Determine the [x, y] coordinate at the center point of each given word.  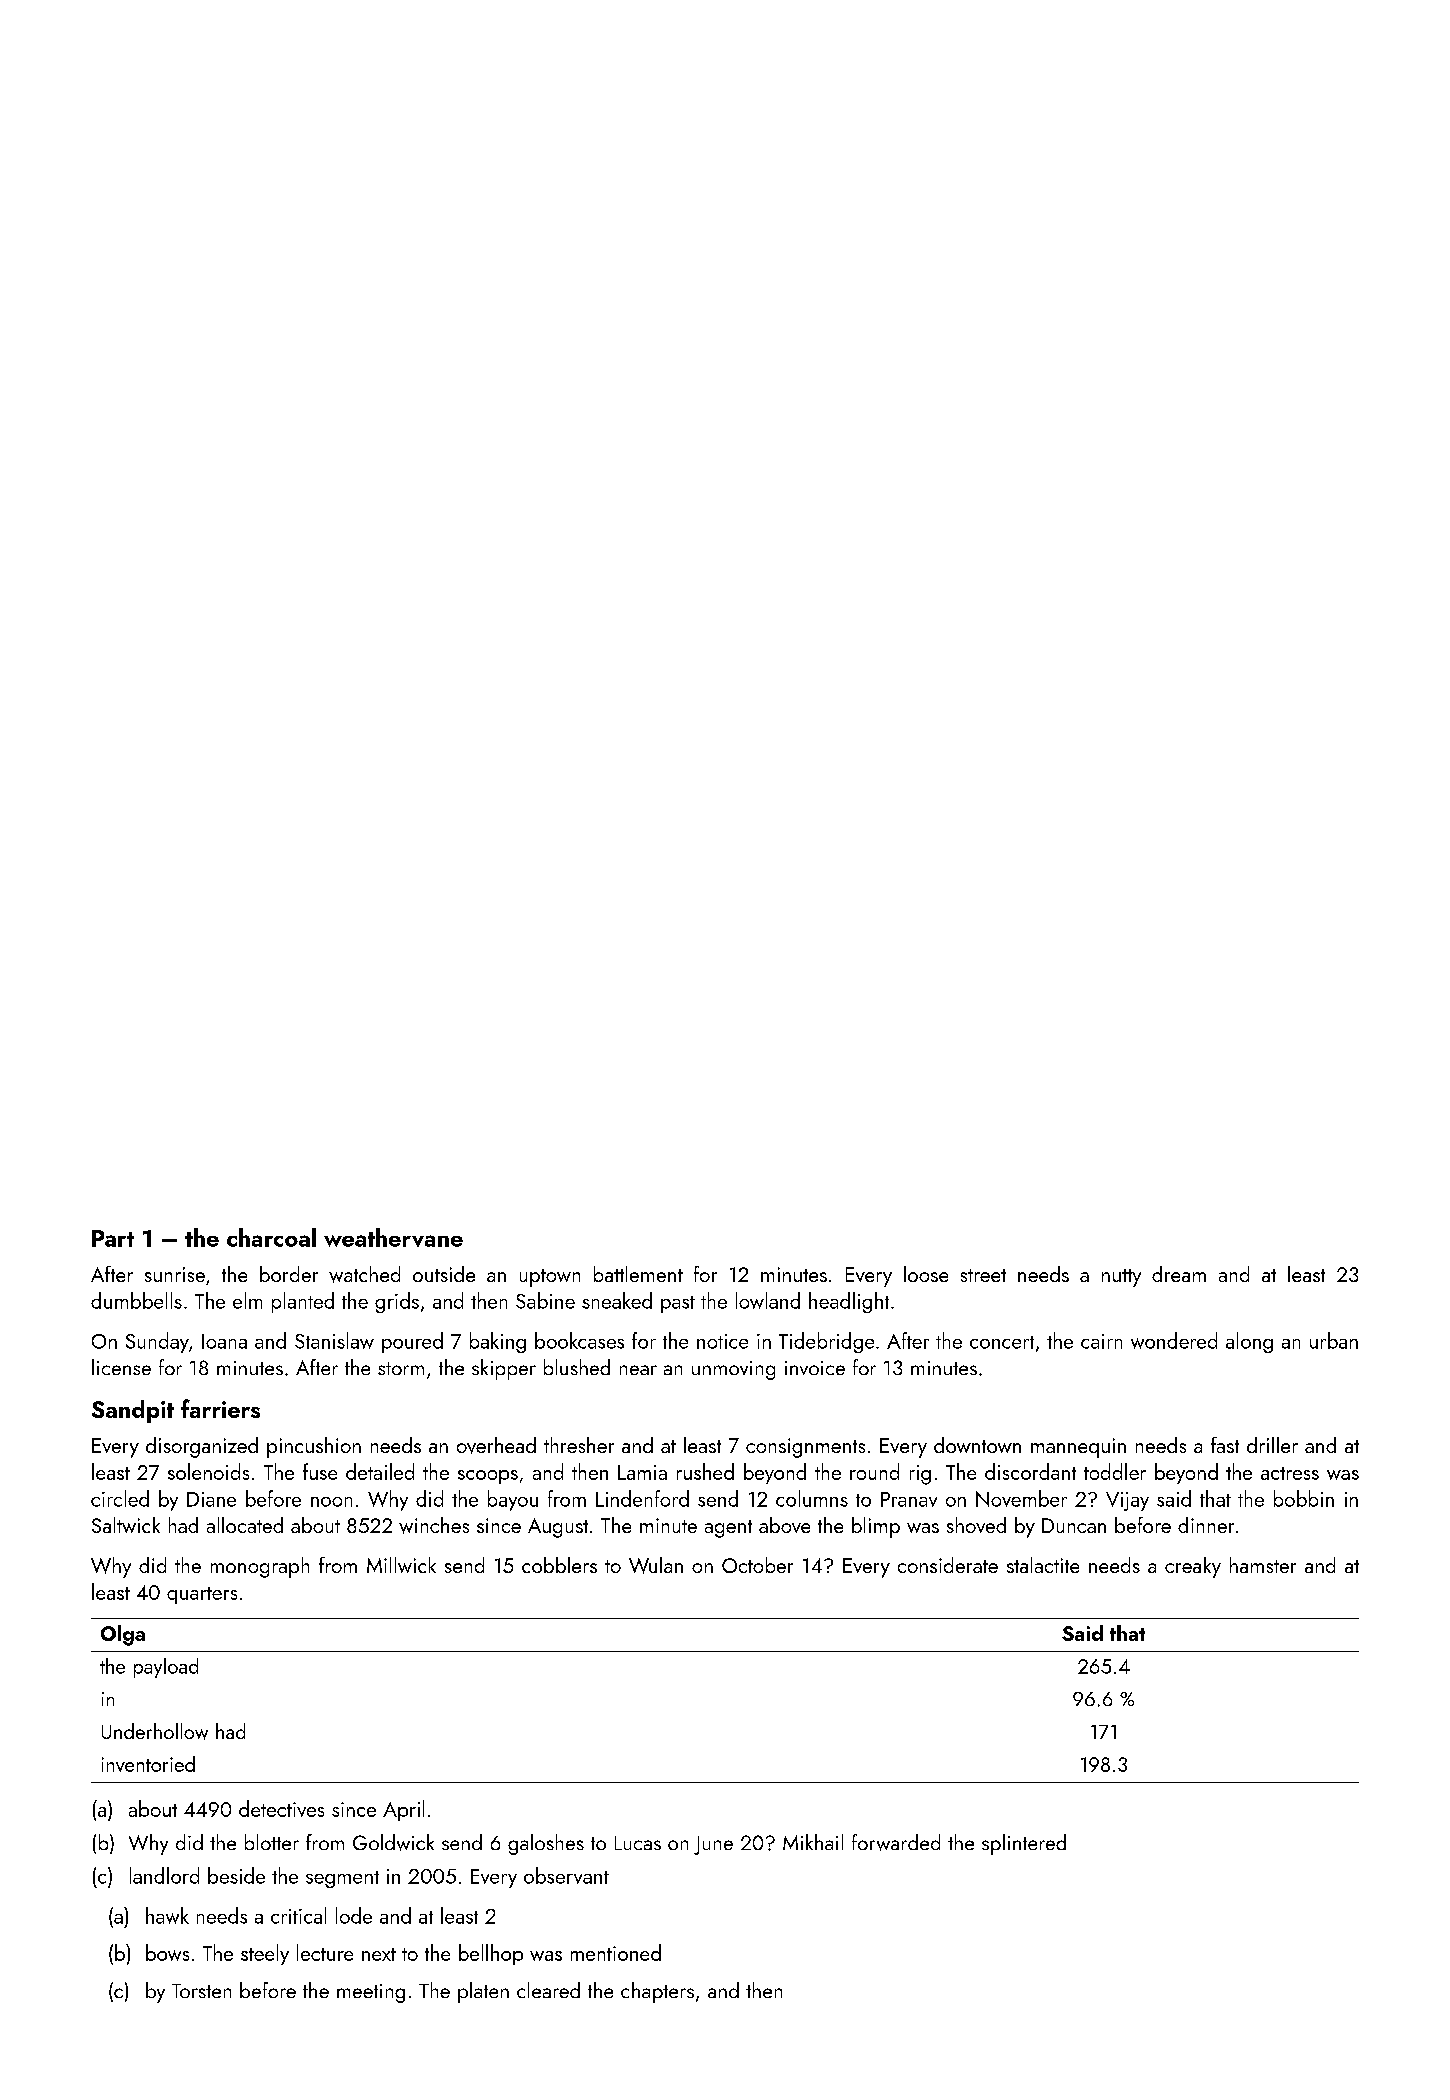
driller [1272, 1445]
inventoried [148, 1764]
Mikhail [813, 1842]
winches [434, 1525]
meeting [371, 1993]
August [558, 1528]
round [874, 1471]
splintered [1024, 1844]
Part [113, 1238]
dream [1179, 1274]
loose [926, 1274]
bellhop [491, 1954]
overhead [496, 1445]
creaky [1193, 1567]
